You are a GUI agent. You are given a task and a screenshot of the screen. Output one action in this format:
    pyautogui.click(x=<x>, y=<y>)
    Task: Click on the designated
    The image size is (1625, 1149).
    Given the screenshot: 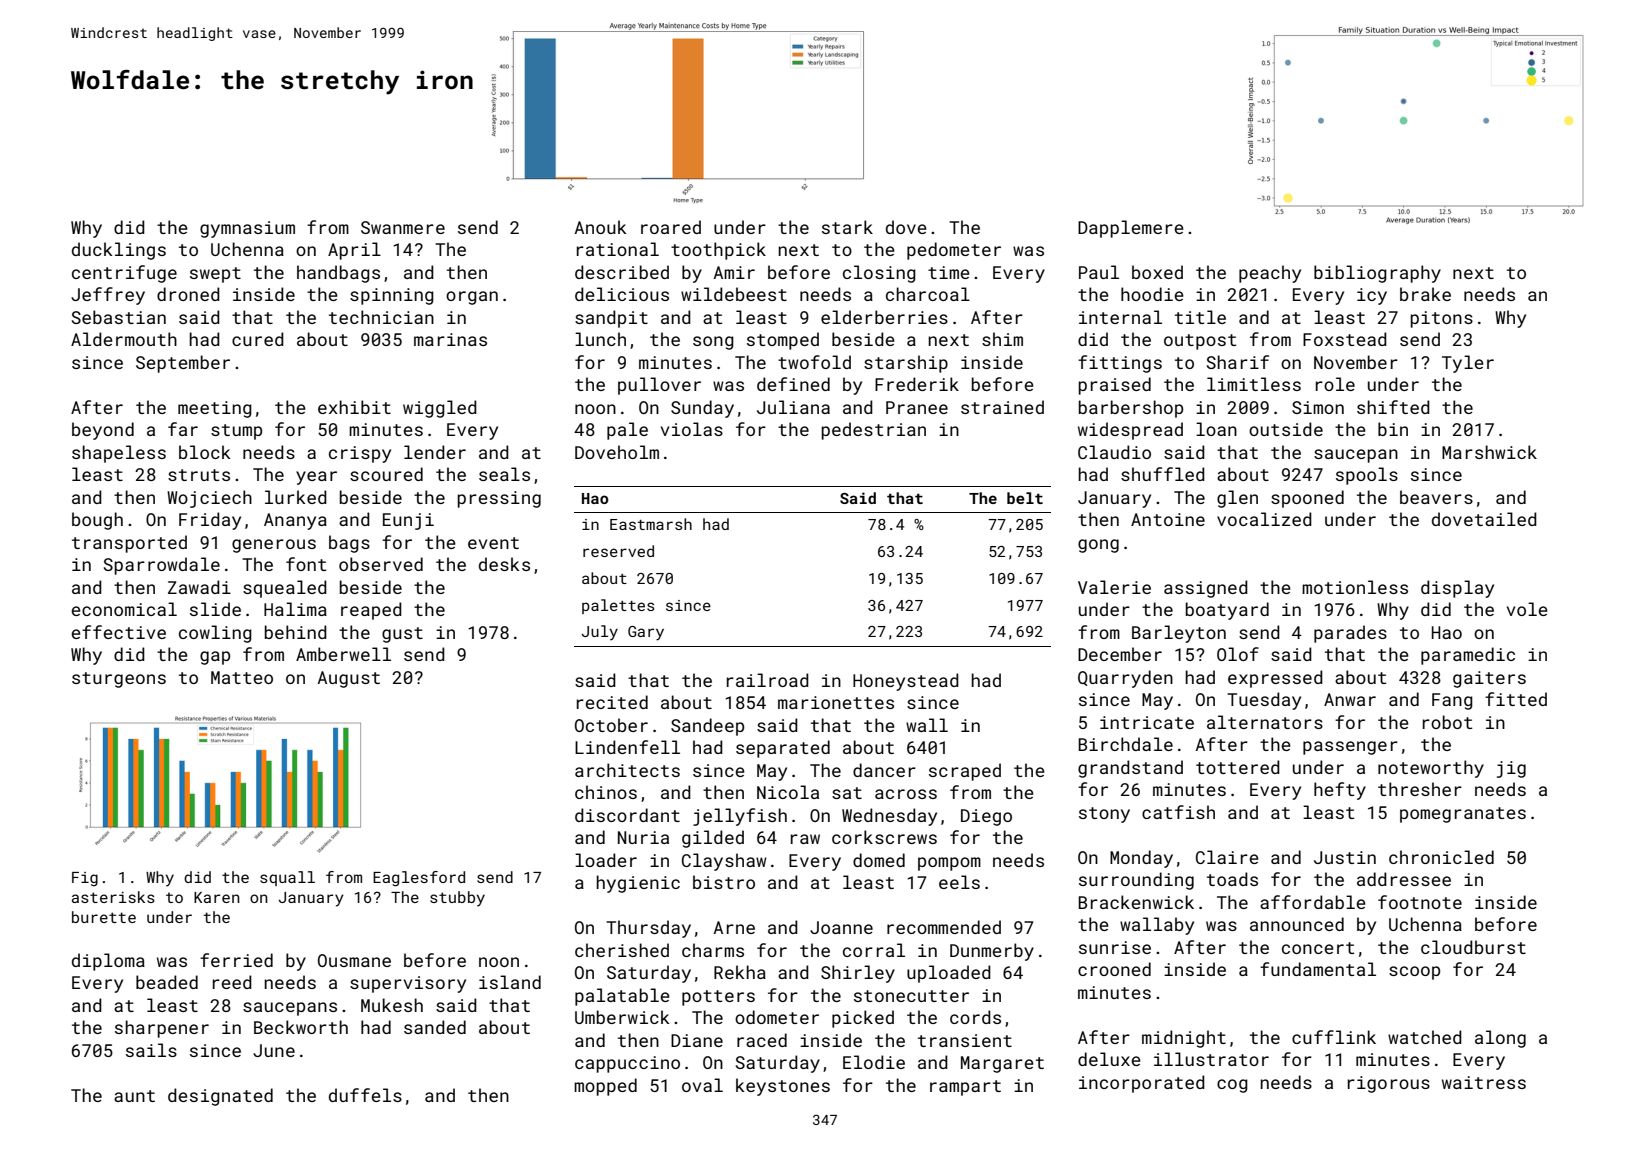 What is the action you would take?
    pyautogui.click(x=220, y=1097)
